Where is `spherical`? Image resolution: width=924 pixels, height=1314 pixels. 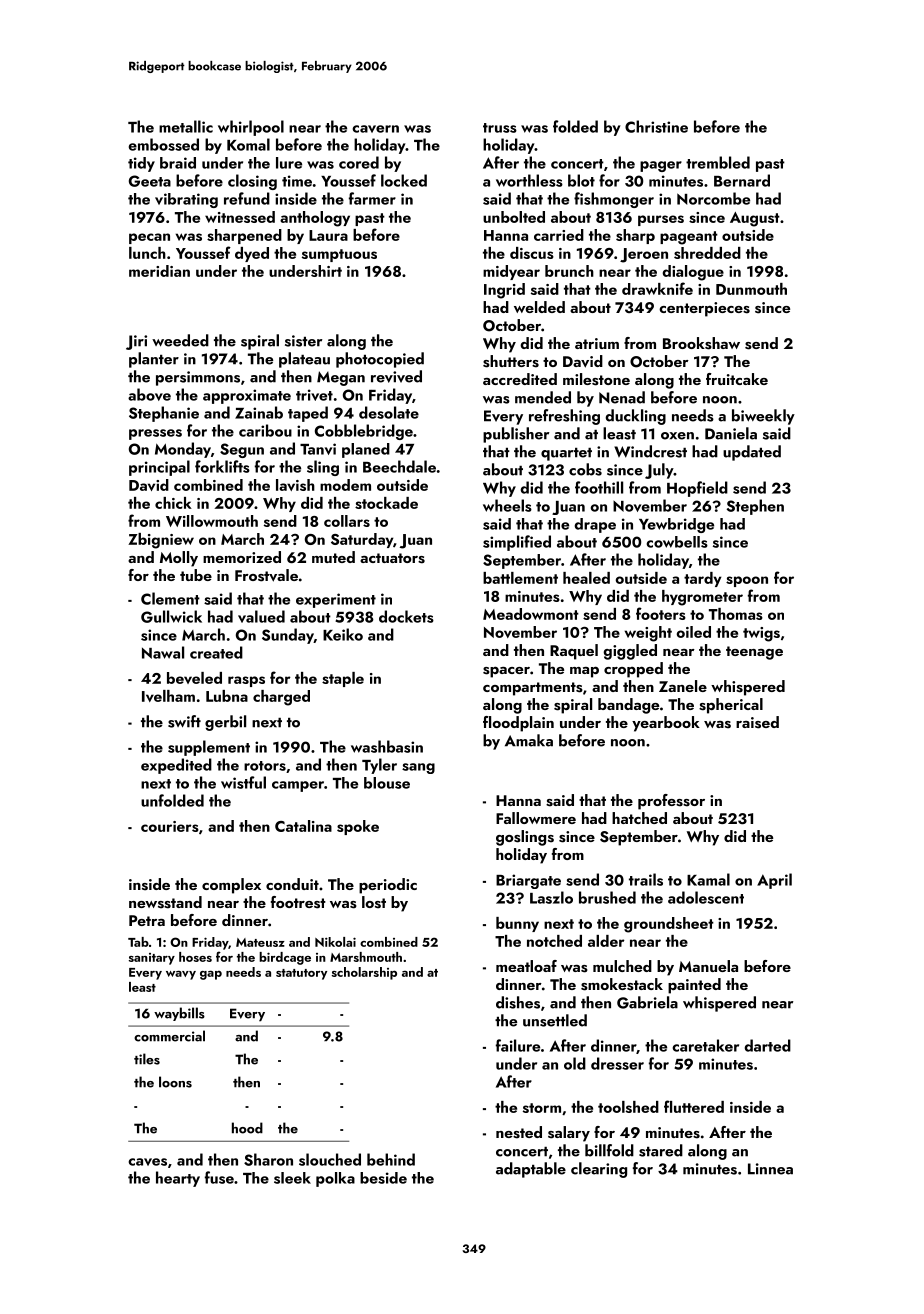
spherical is located at coordinates (731, 706).
